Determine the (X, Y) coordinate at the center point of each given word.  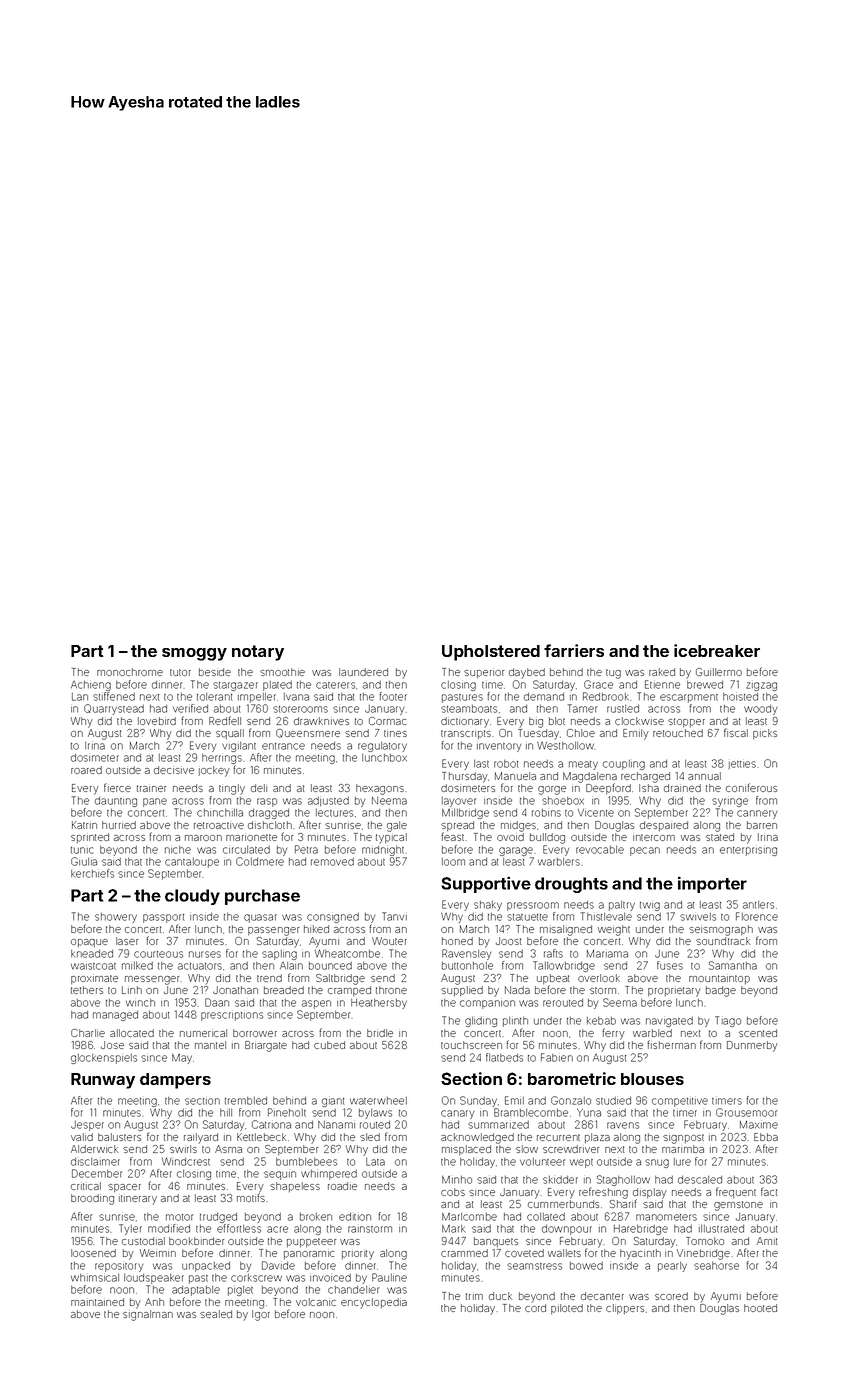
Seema (620, 1002)
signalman (148, 1315)
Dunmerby (752, 1046)
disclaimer (95, 1162)
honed (457, 941)
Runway (103, 1081)
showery (116, 918)
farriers (574, 650)
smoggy (194, 654)
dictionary (465, 722)
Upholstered (491, 653)
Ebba (766, 1137)
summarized (498, 1125)
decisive (174, 770)
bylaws (375, 1114)
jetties (742, 765)
